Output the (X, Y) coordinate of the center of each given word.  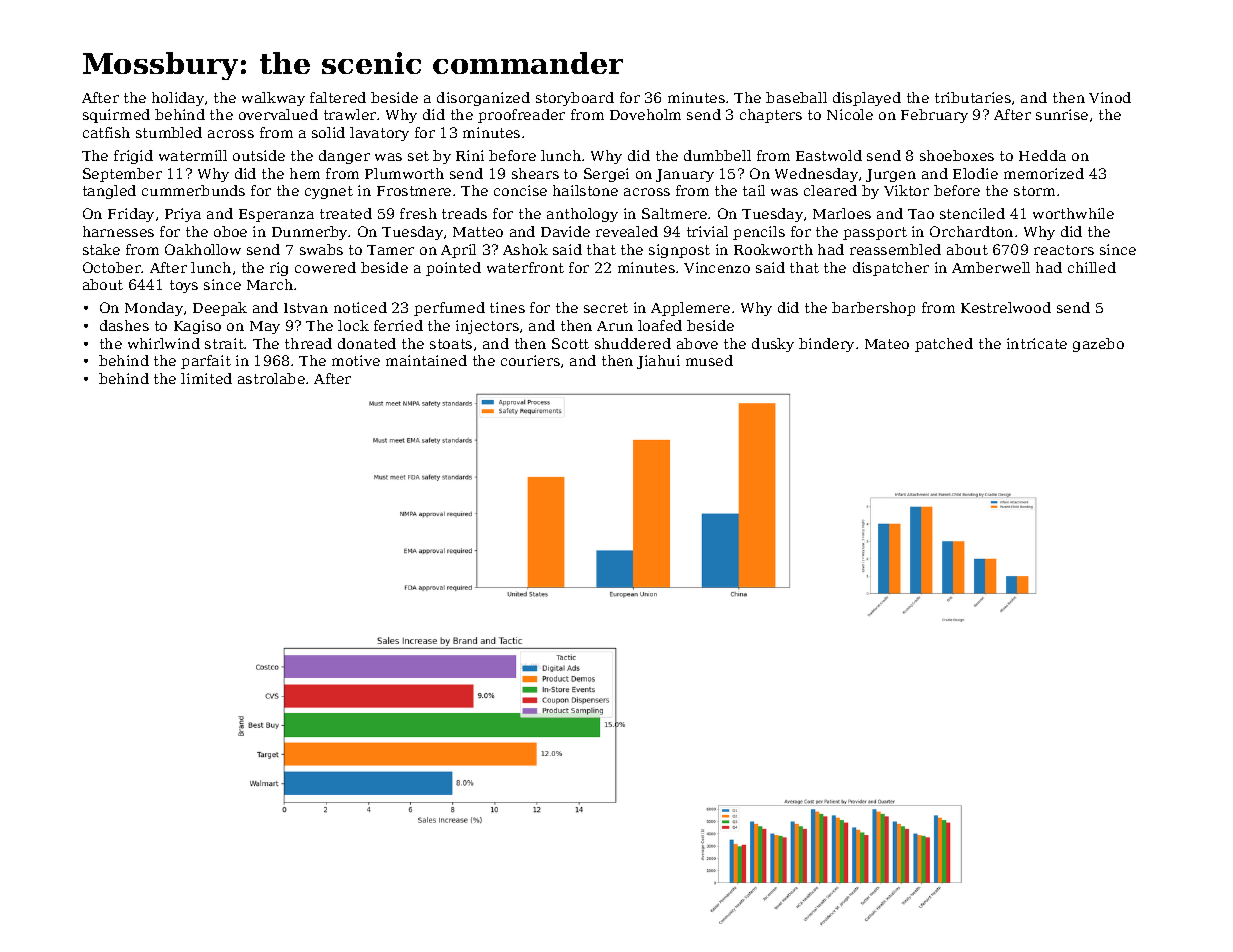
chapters (771, 116)
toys (184, 286)
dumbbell (717, 155)
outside (259, 155)
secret (606, 308)
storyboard (575, 99)
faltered (338, 97)
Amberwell (991, 267)
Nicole (850, 114)
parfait (206, 362)
